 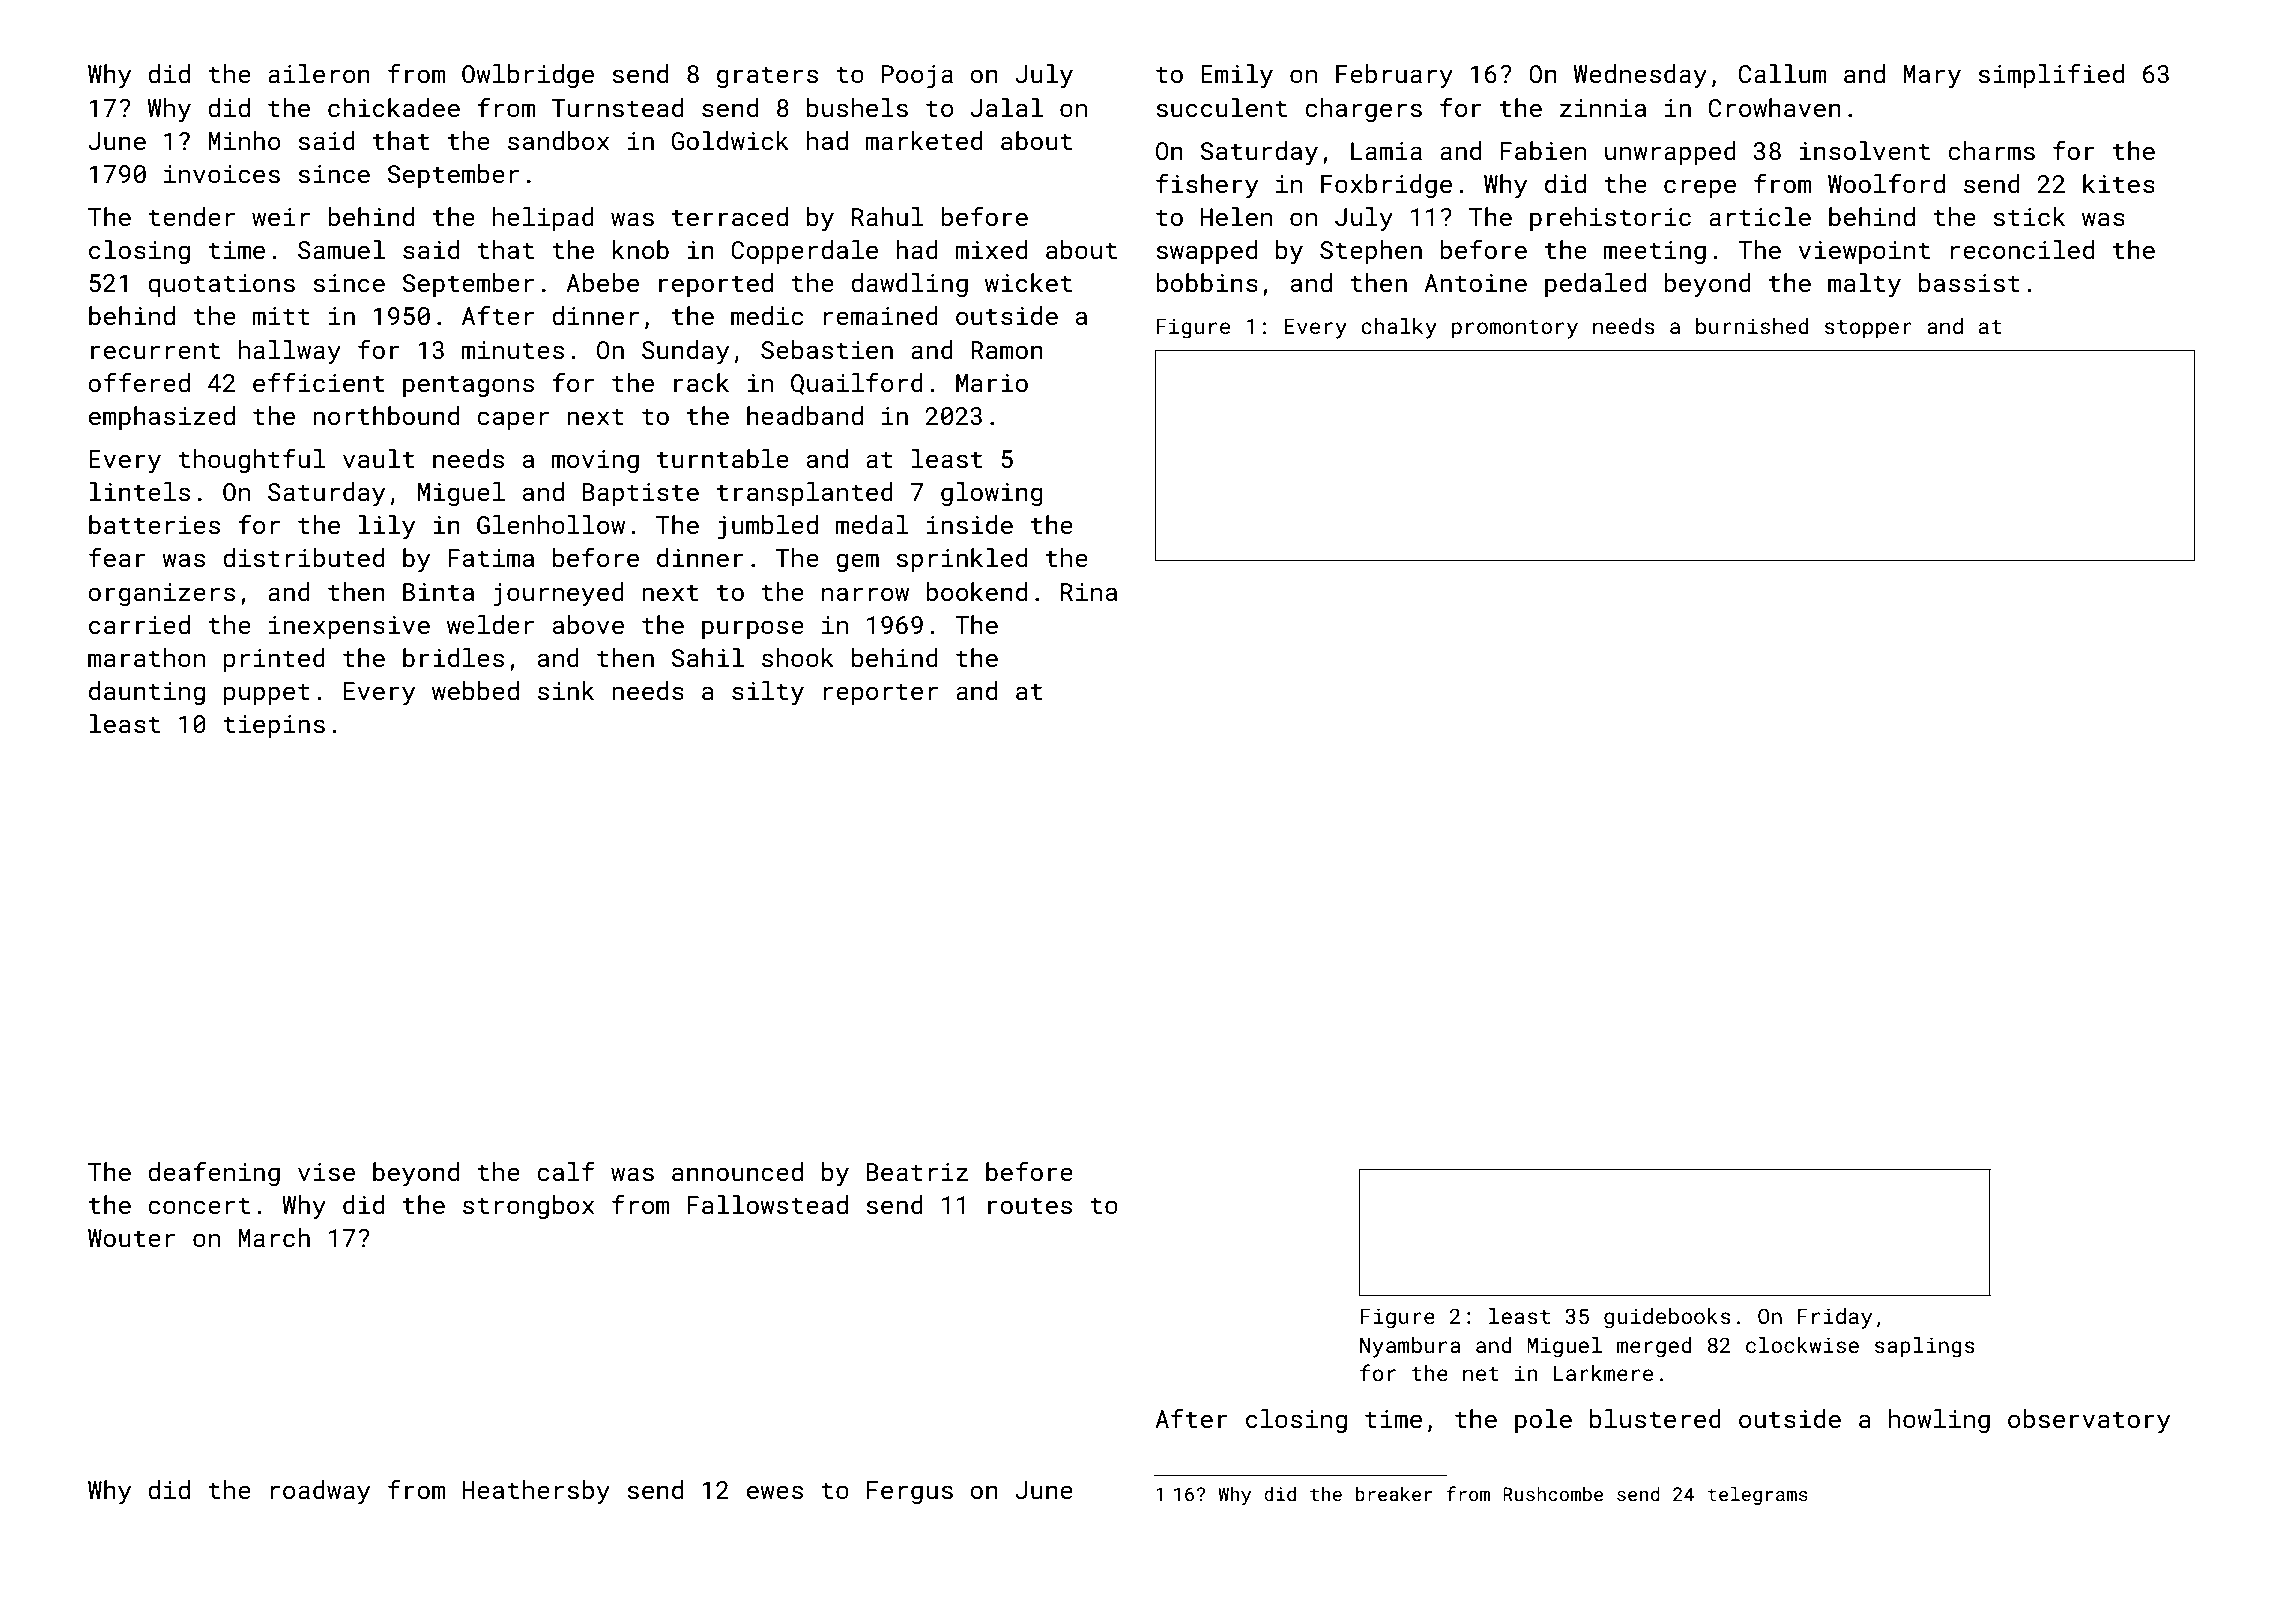 I want to click on tiepins, so click(x=274, y=726).
